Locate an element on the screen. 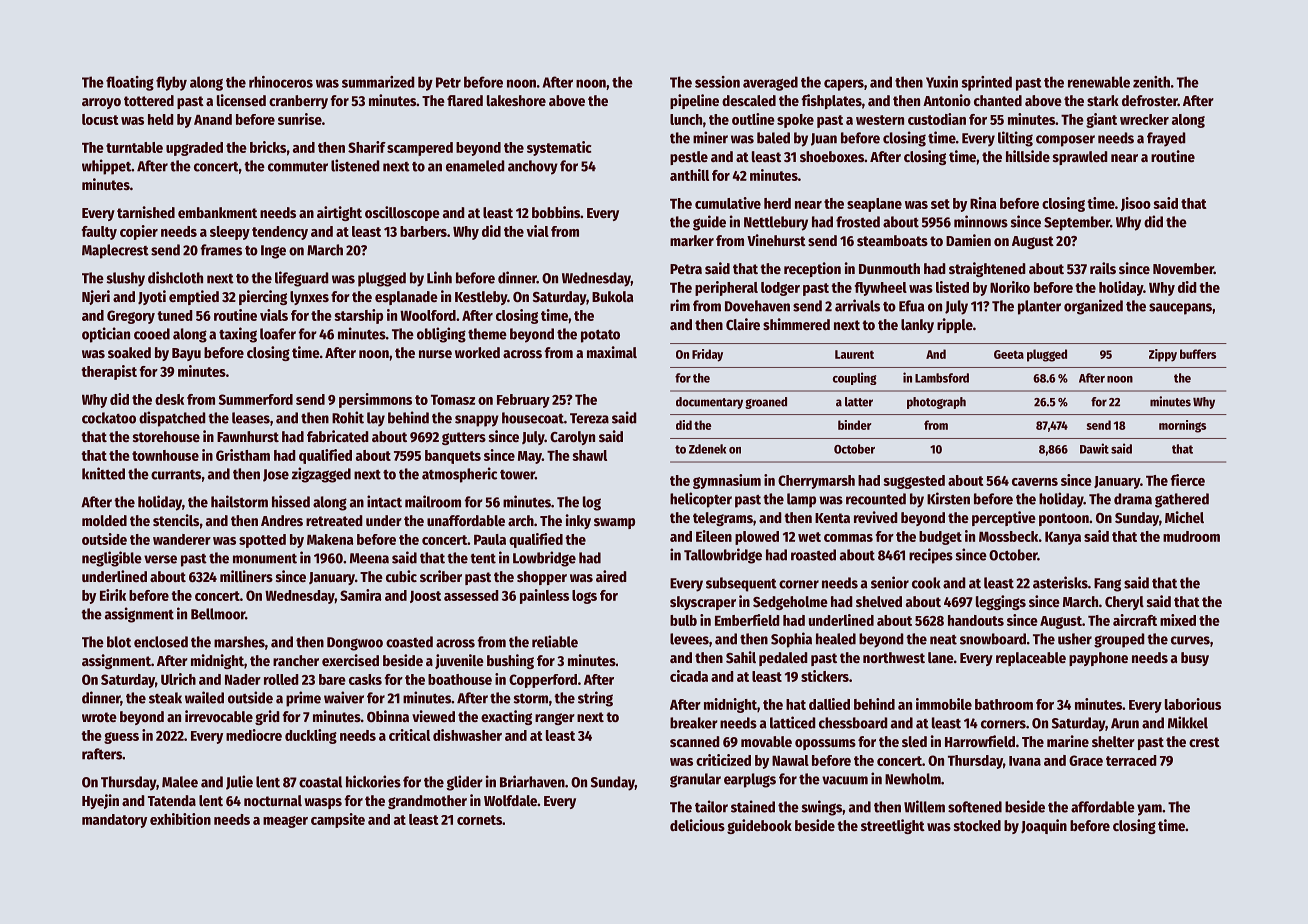 This screenshot has width=1308, height=924. Friday is located at coordinates (707, 355).
